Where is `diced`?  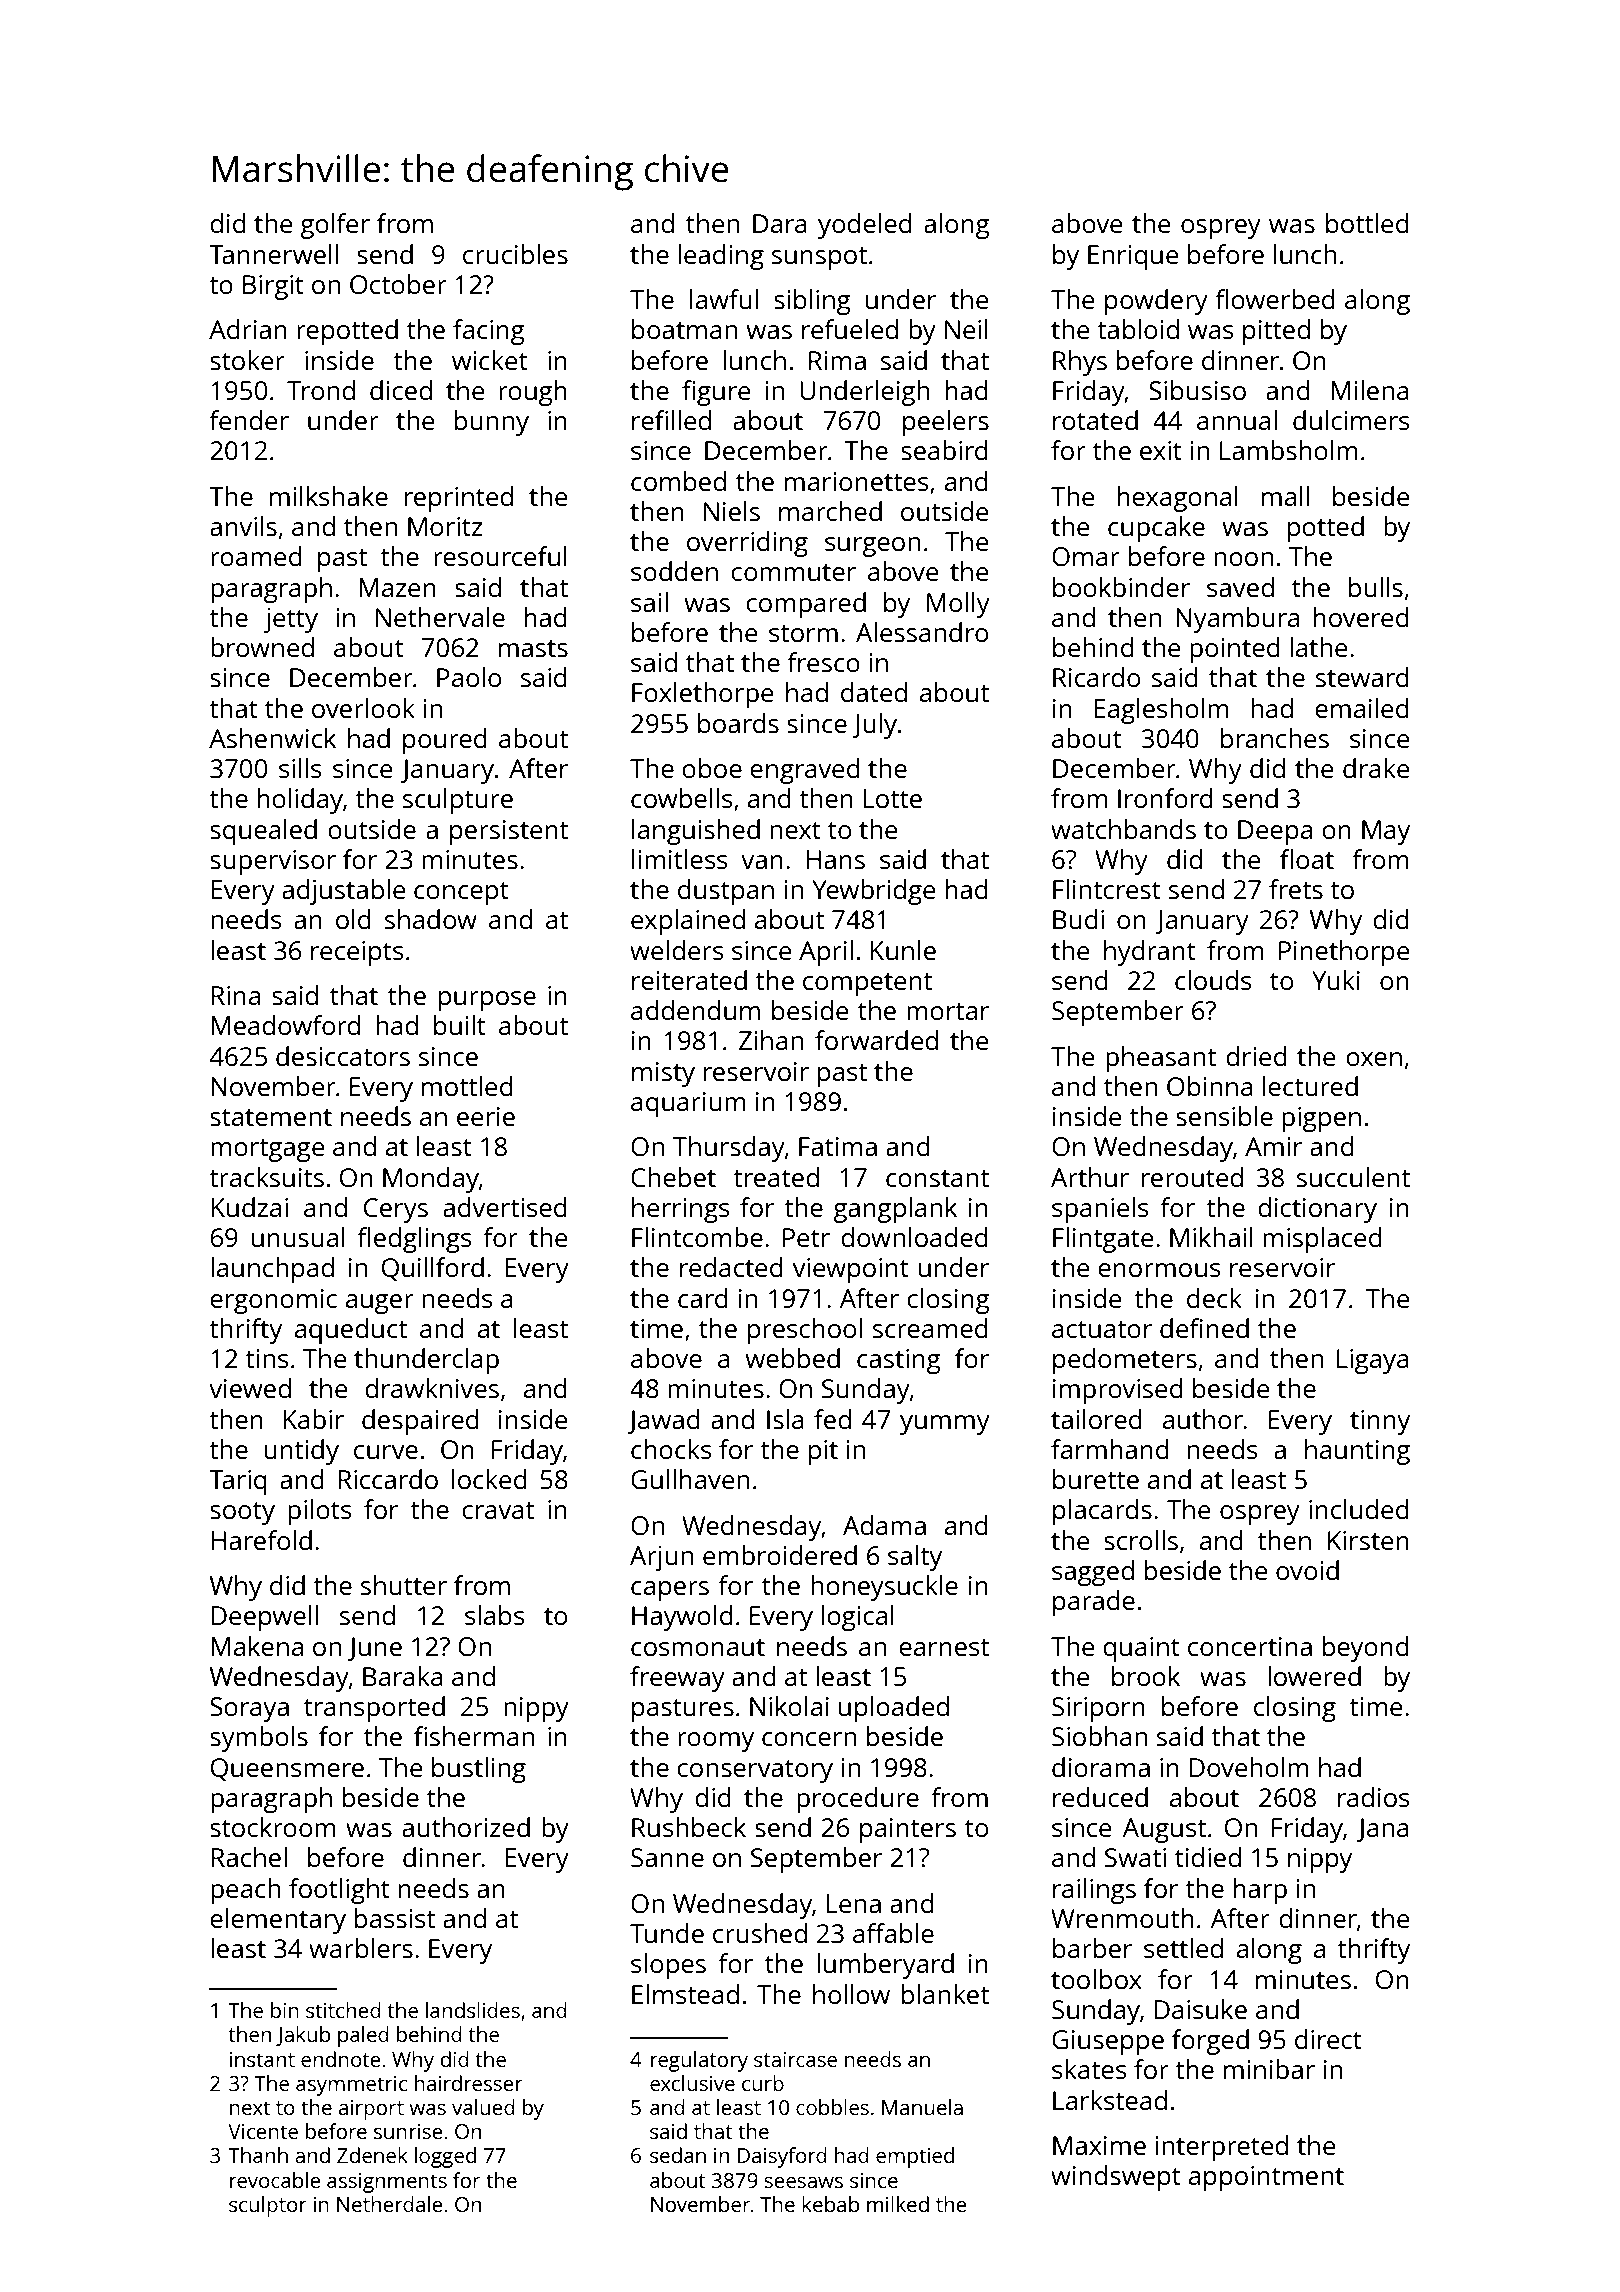
diced is located at coordinates (401, 390).
